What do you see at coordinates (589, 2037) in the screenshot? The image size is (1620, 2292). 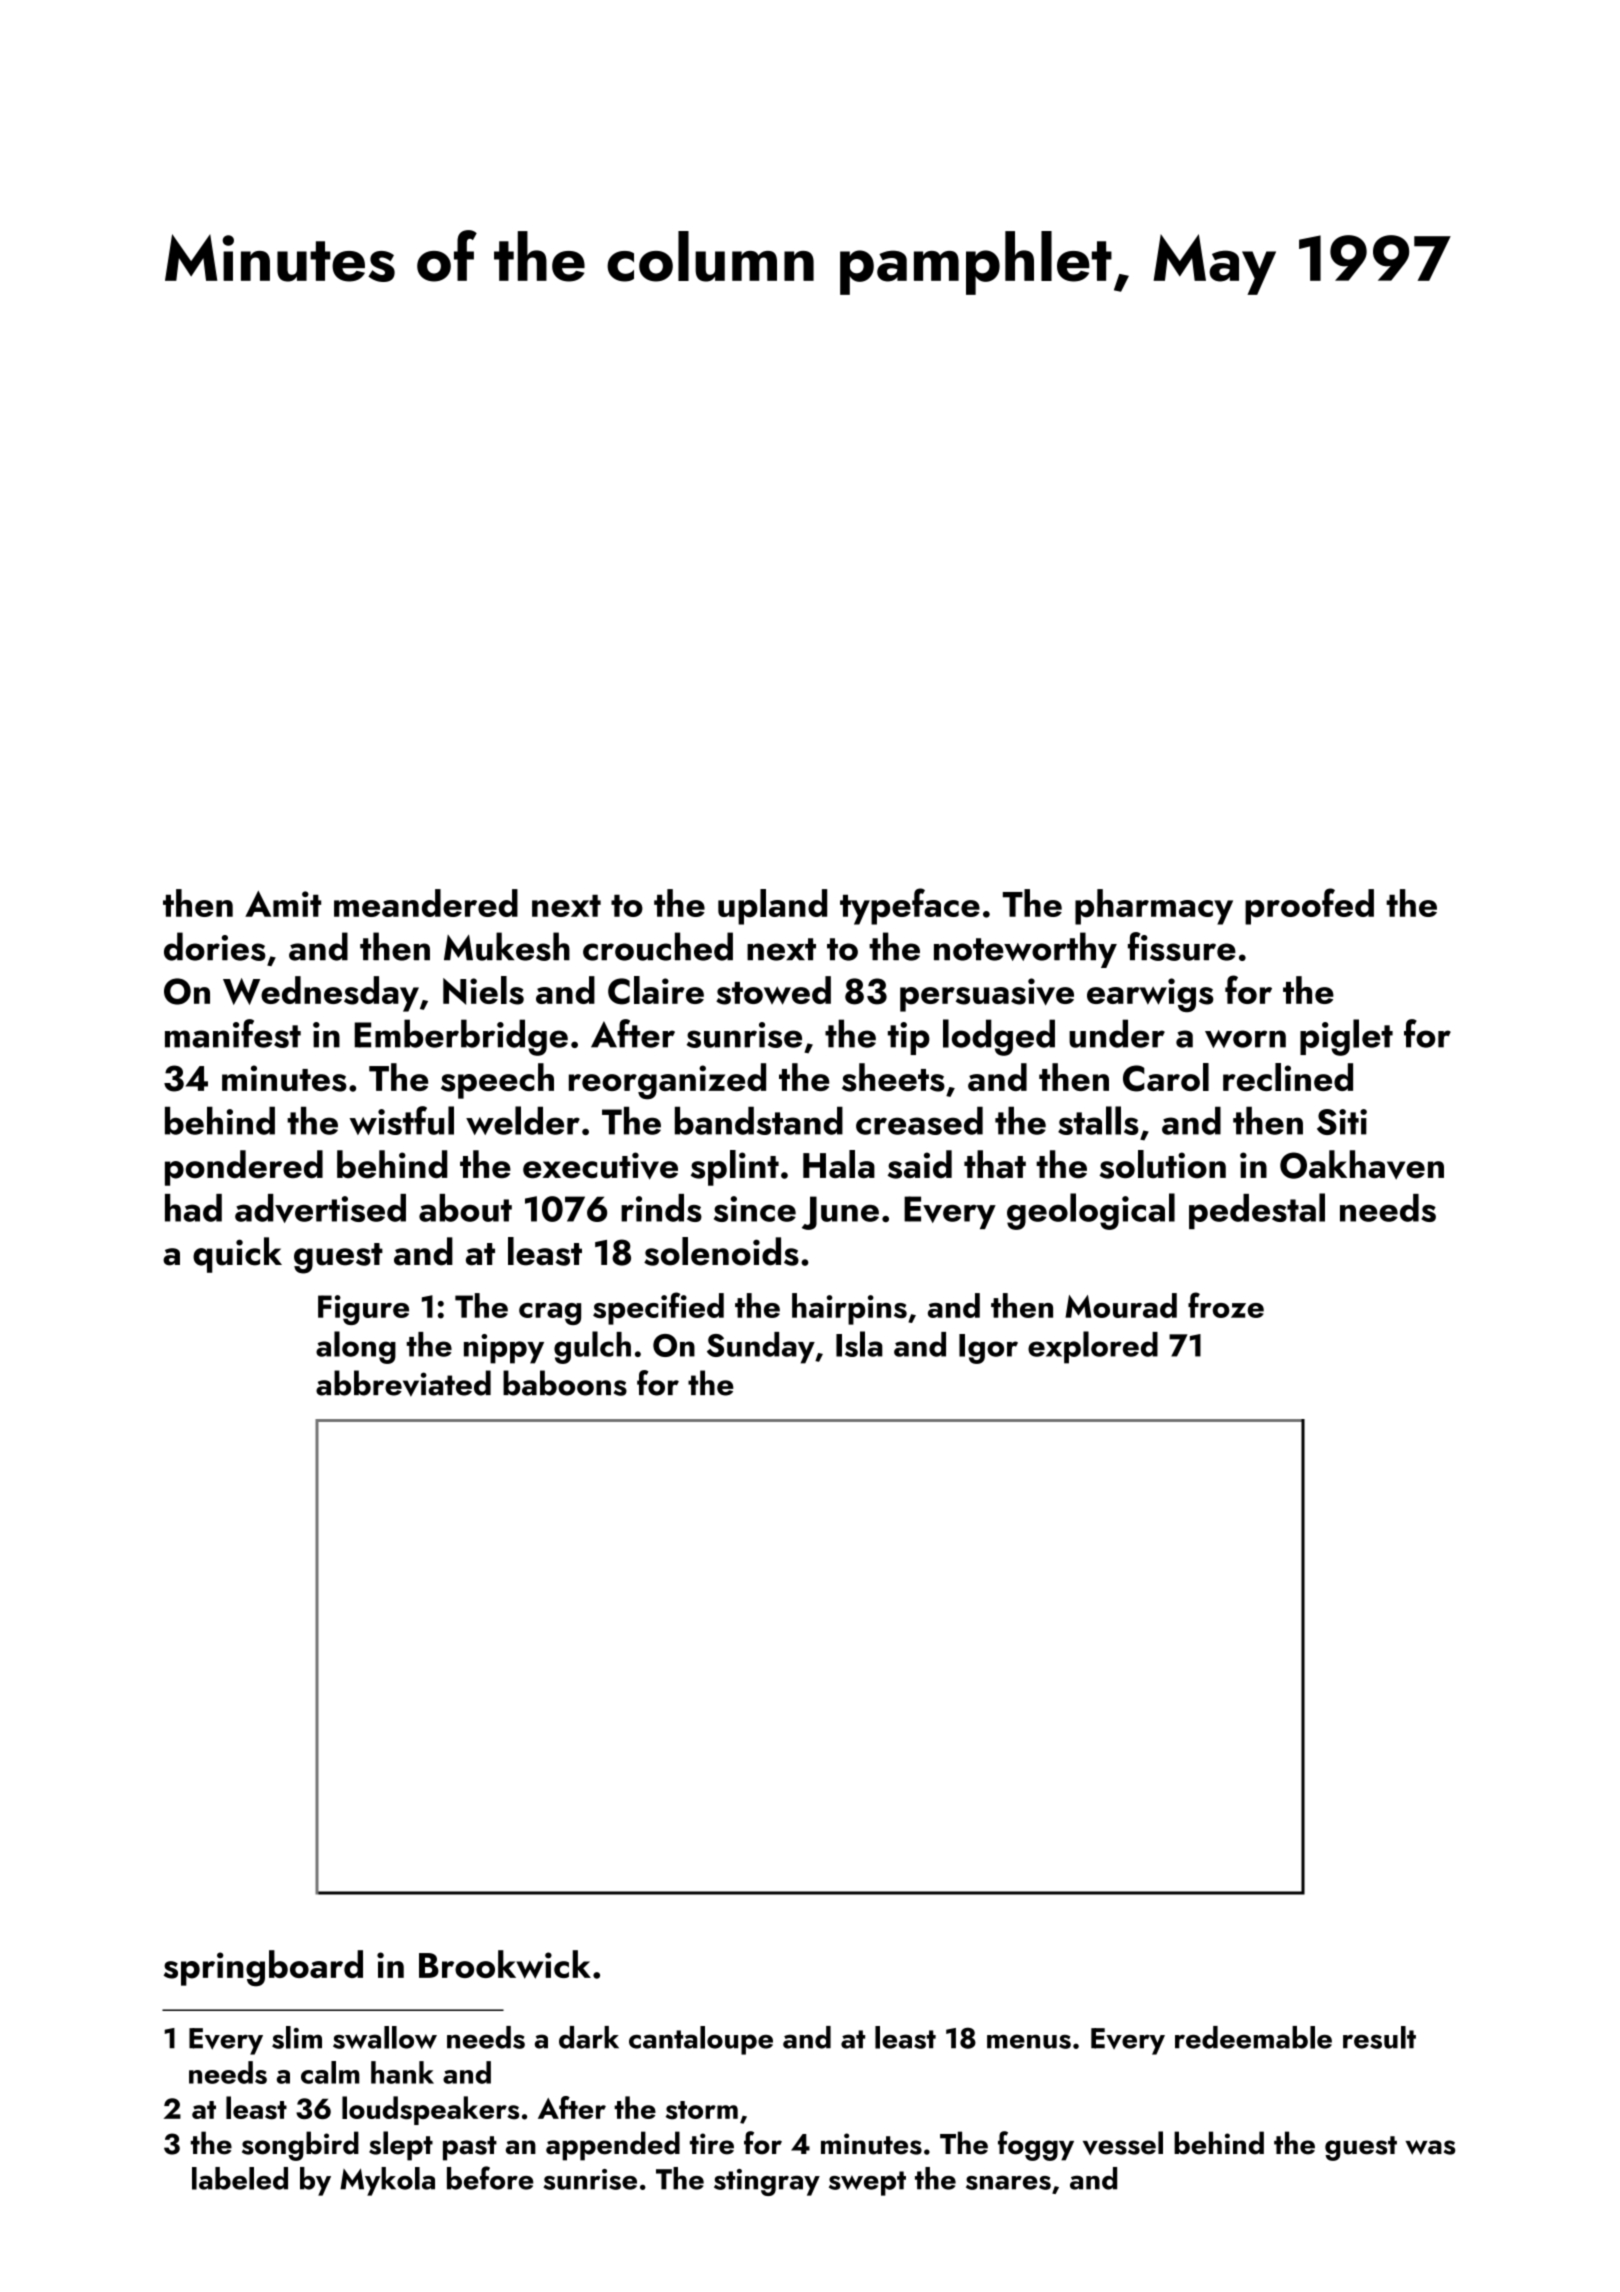 I see `dark` at bounding box center [589, 2037].
